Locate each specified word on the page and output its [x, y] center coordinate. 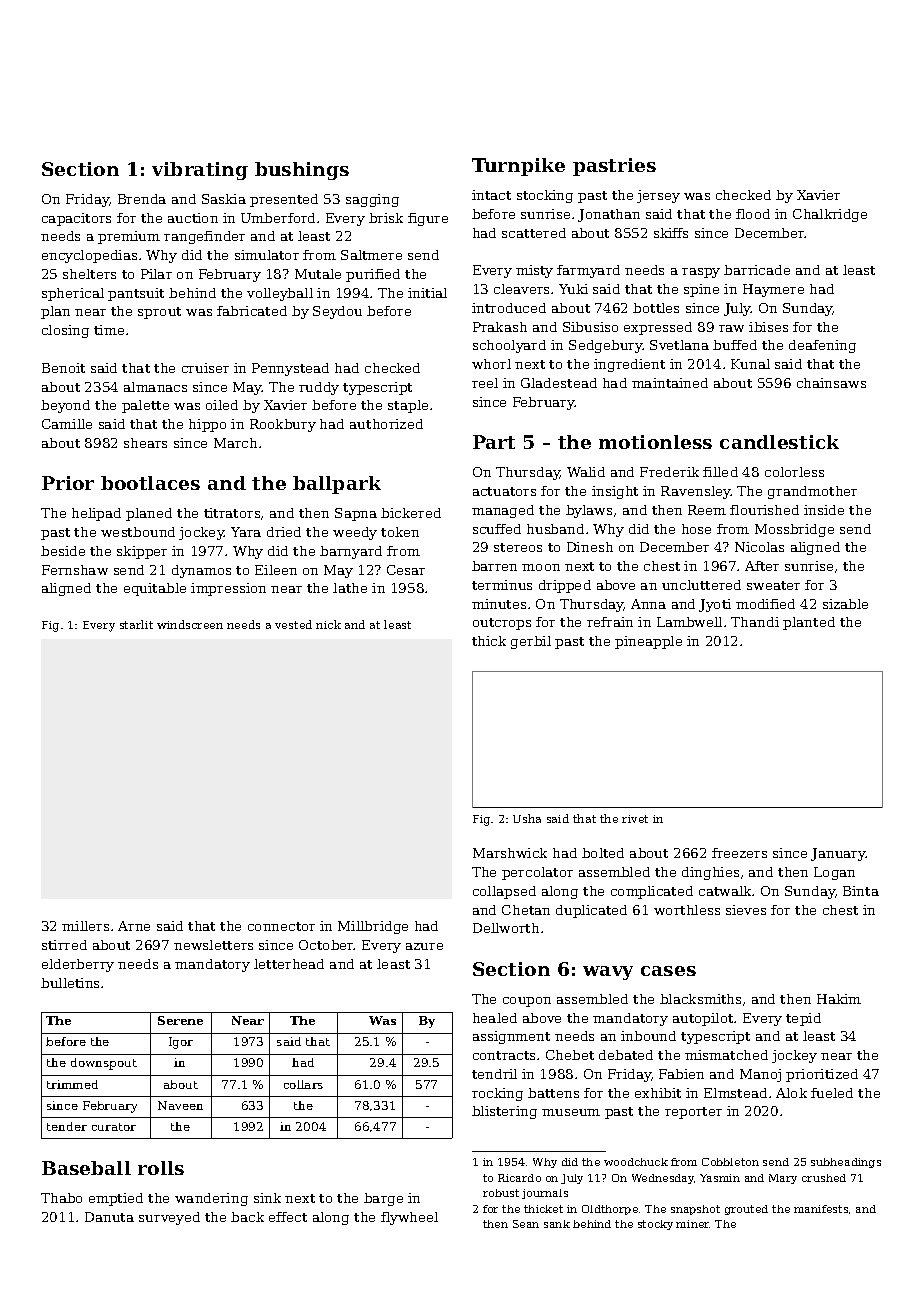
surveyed [169, 1218]
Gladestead [559, 383]
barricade [757, 270]
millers [85, 926]
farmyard [588, 271]
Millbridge [373, 927]
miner [693, 1224]
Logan [834, 873]
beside [63, 551]
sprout [159, 313]
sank [557, 1224]
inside [824, 510]
